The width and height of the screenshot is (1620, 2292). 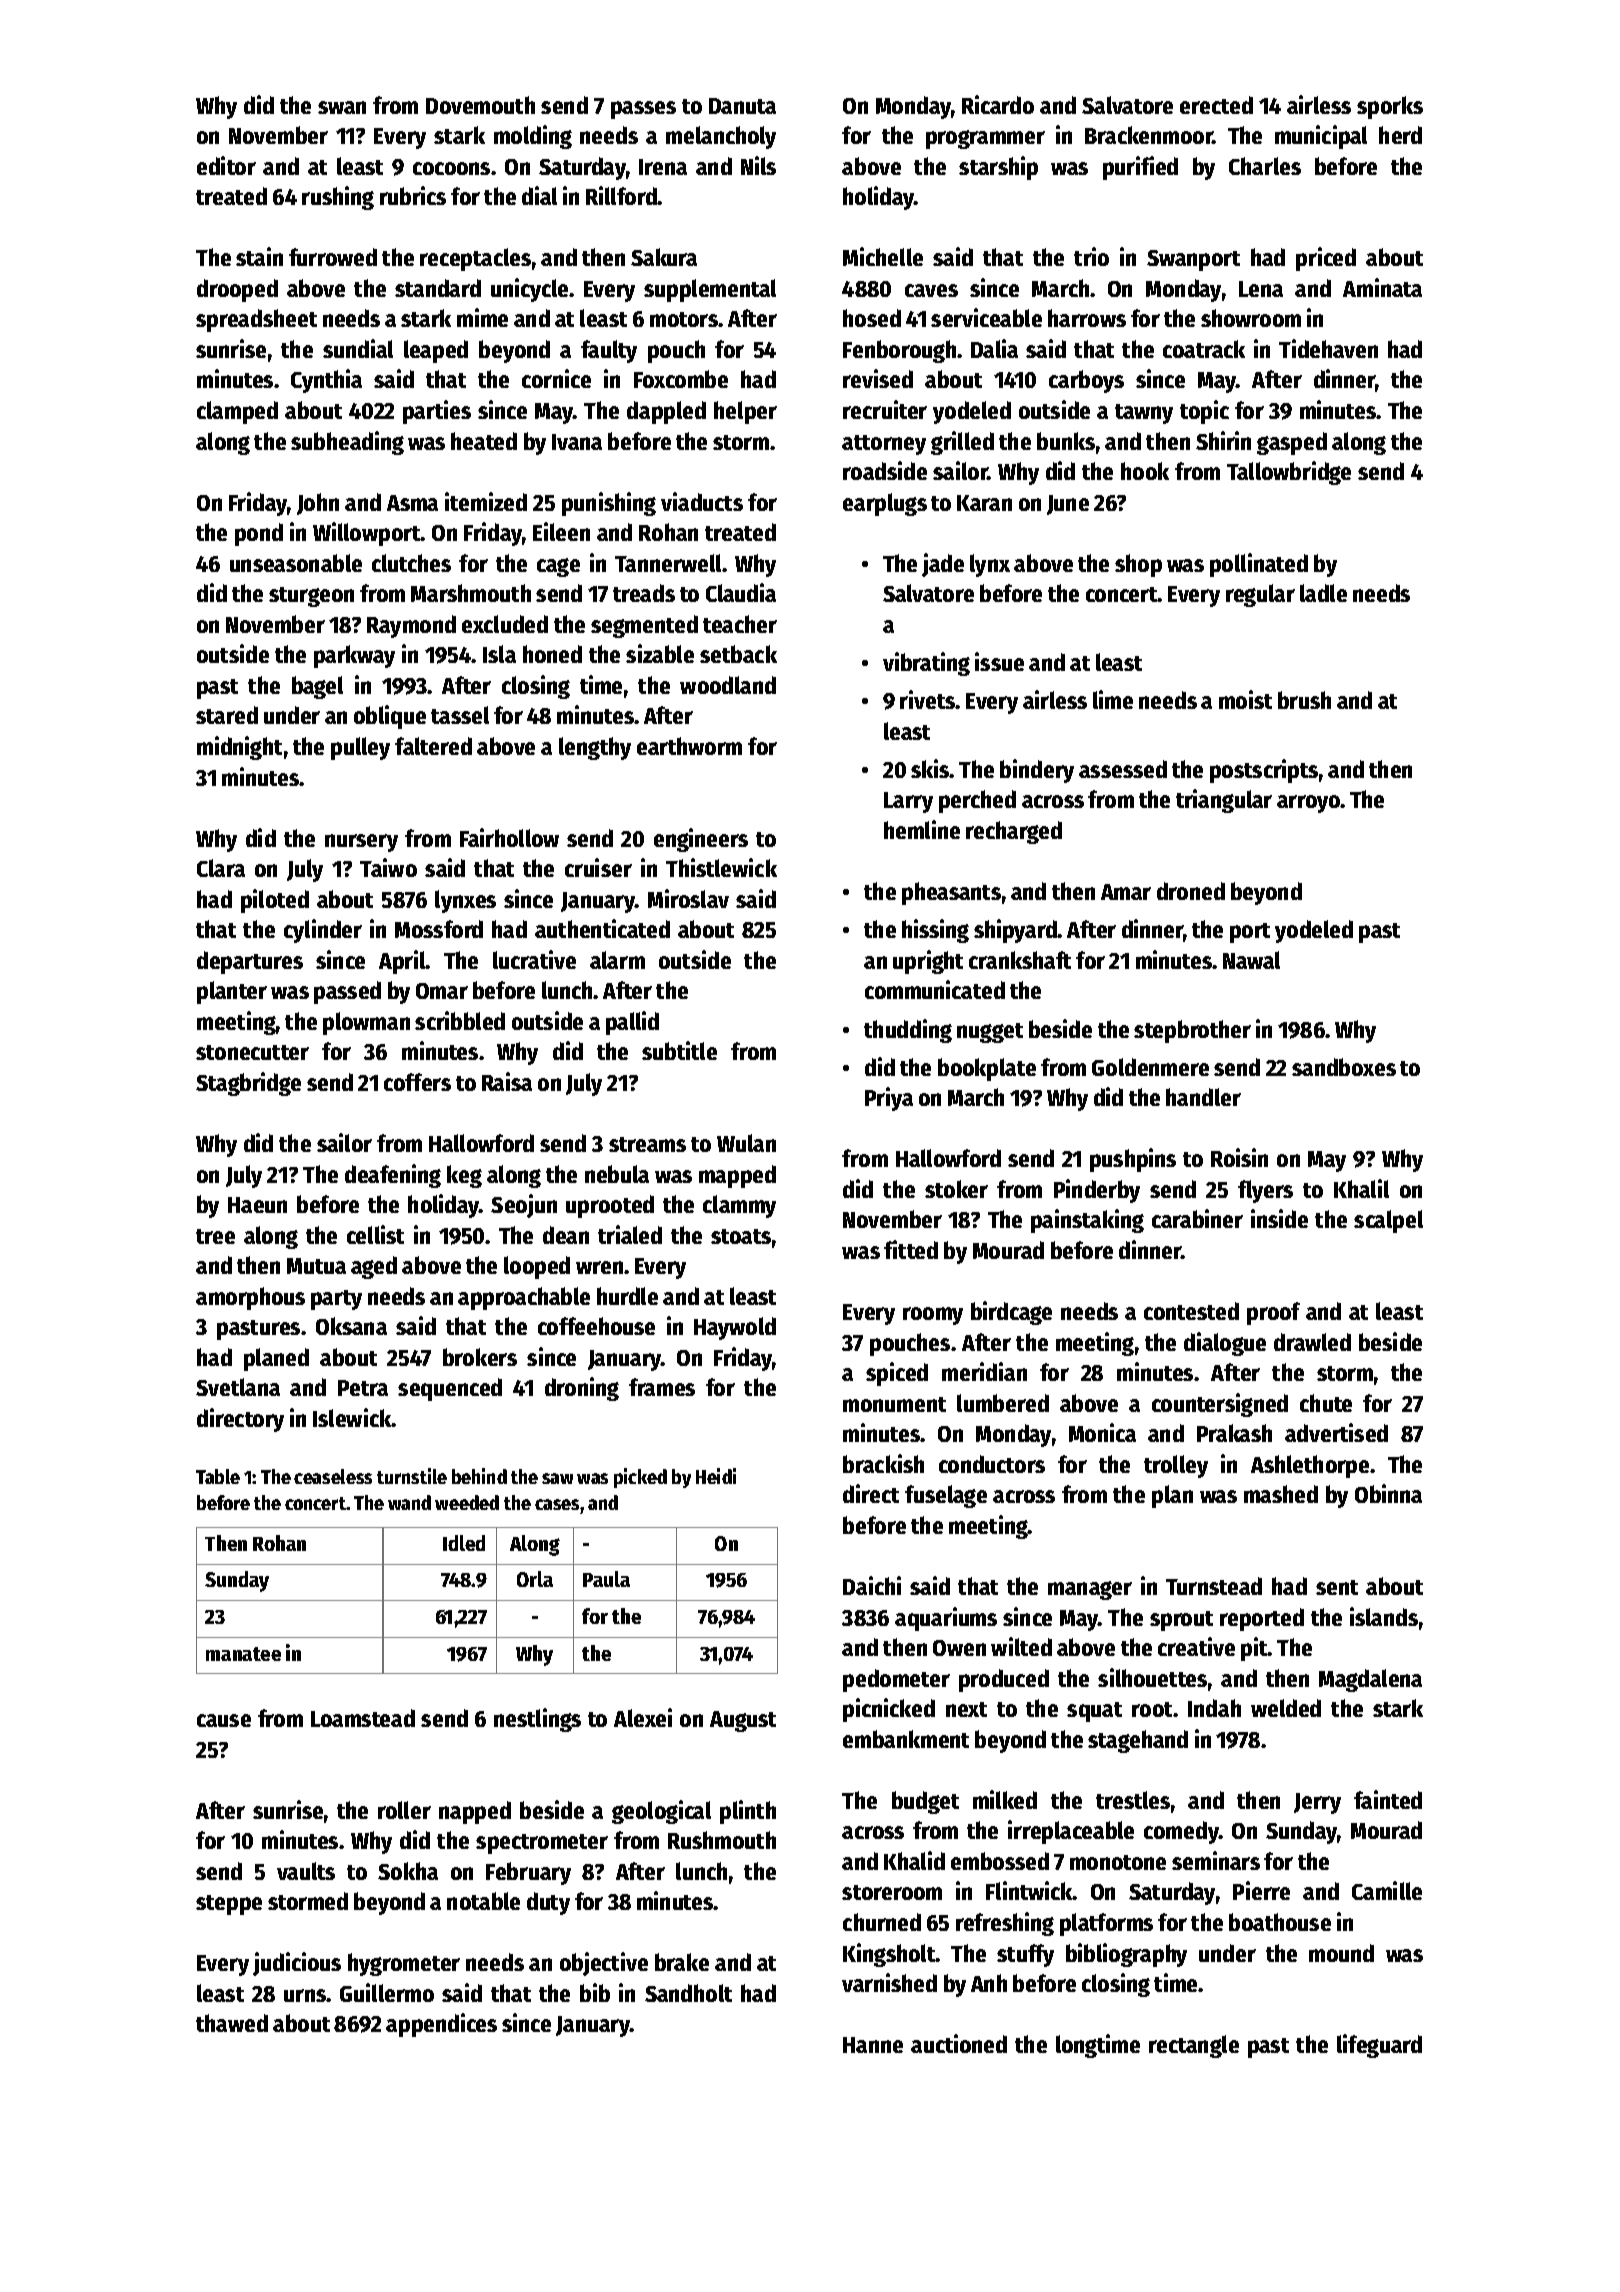 I want to click on erected, so click(x=1216, y=105).
